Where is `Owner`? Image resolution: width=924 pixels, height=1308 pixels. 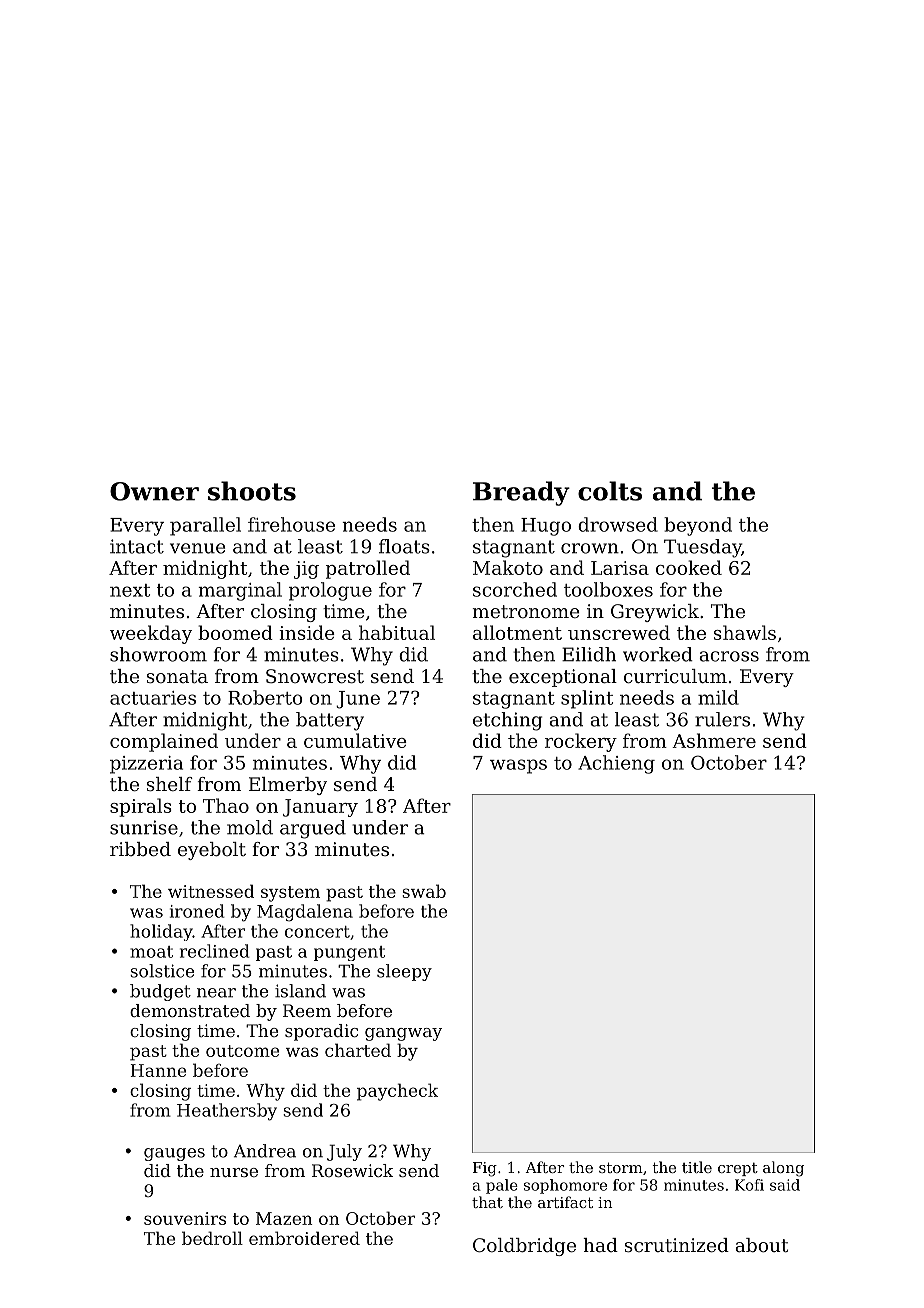 Owner is located at coordinates (154, 491).
